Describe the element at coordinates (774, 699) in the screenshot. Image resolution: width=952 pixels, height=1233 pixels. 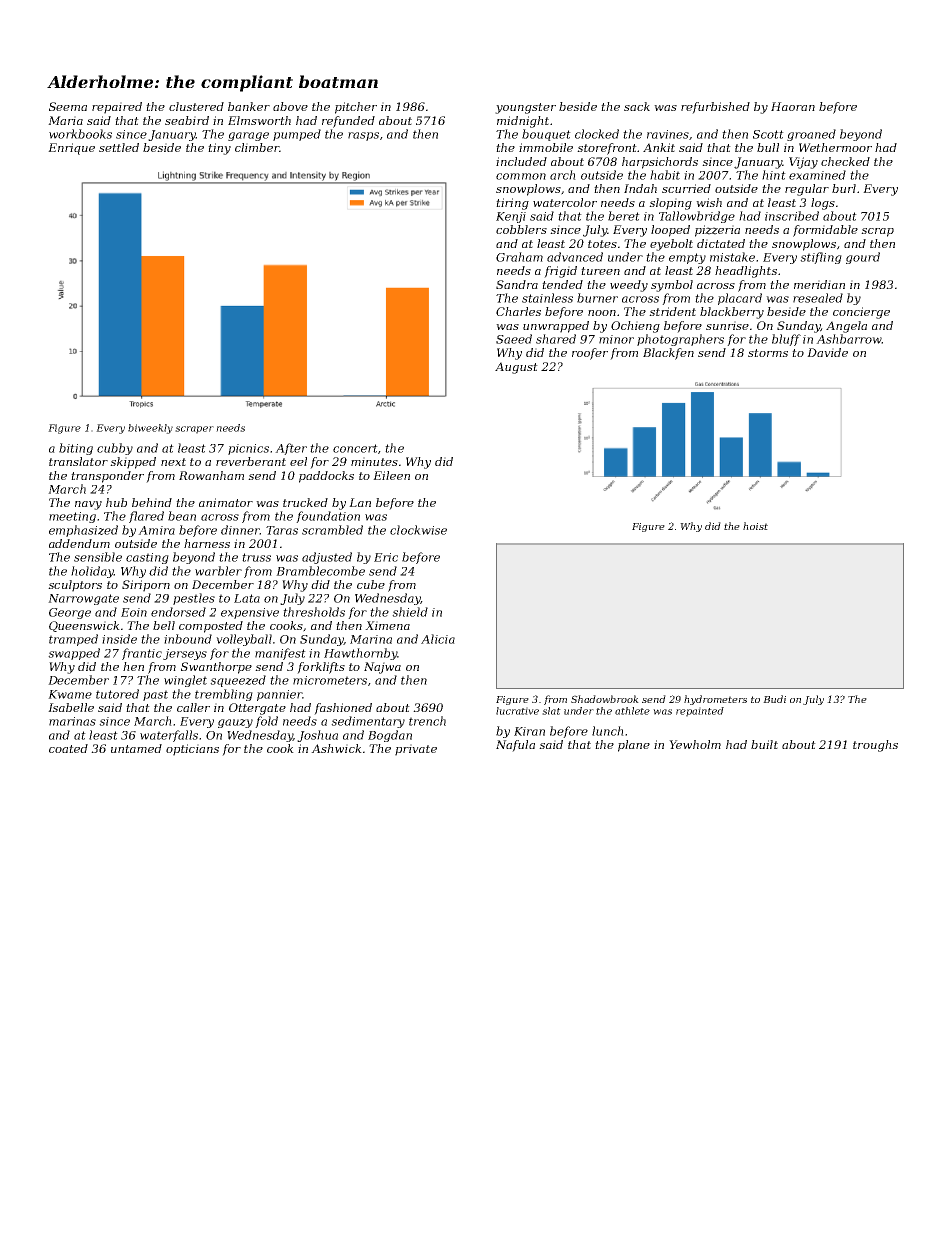
I see `Budi` at that location.
